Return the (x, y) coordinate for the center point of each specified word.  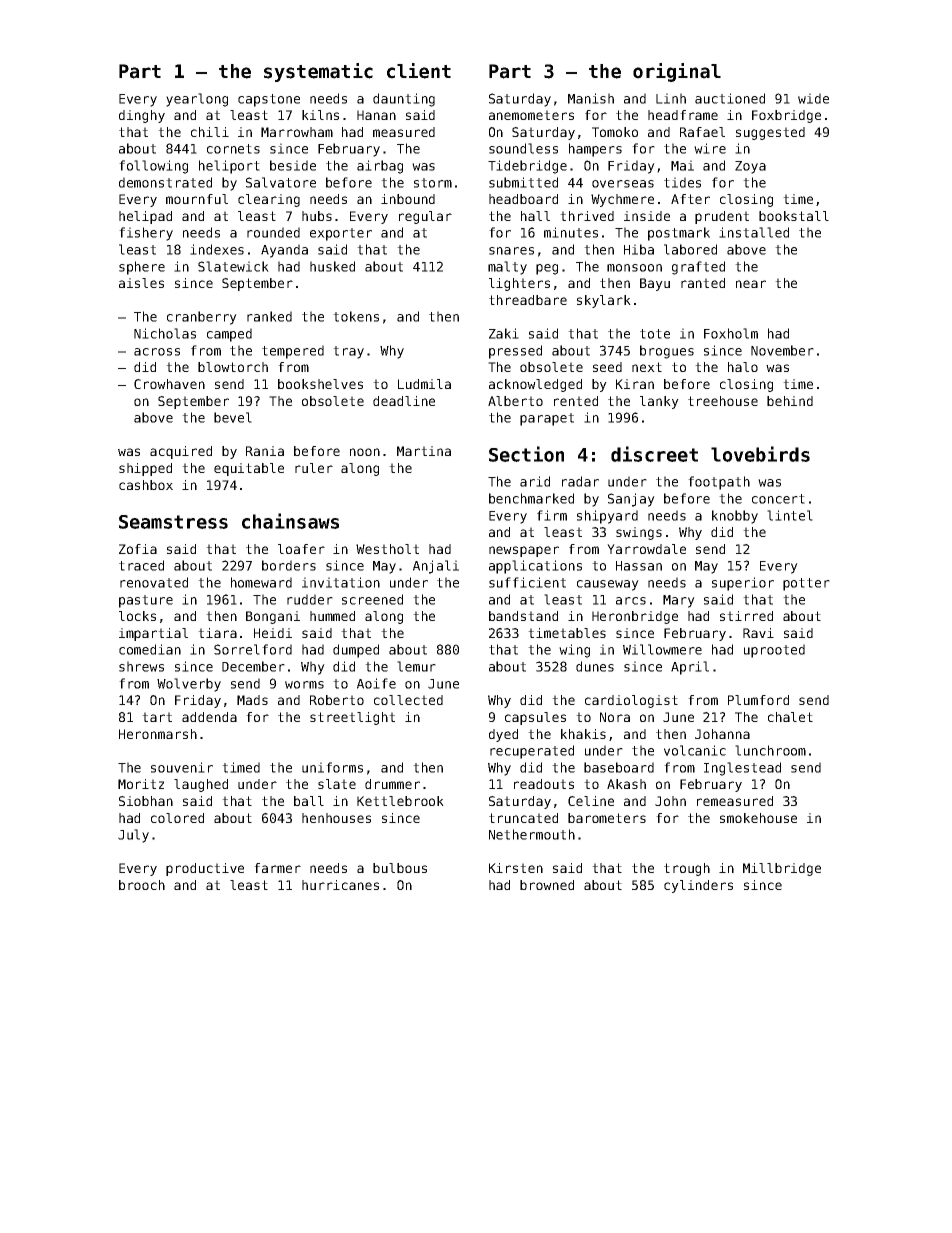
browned (547, 885)
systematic (318, 72)
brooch (142, 885)
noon (365, 452)
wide (813, 98)
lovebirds (760, 454)
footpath (719, 483)
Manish (591, 98)
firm (552, 515)
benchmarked (531, 498)
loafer (301, 549)
